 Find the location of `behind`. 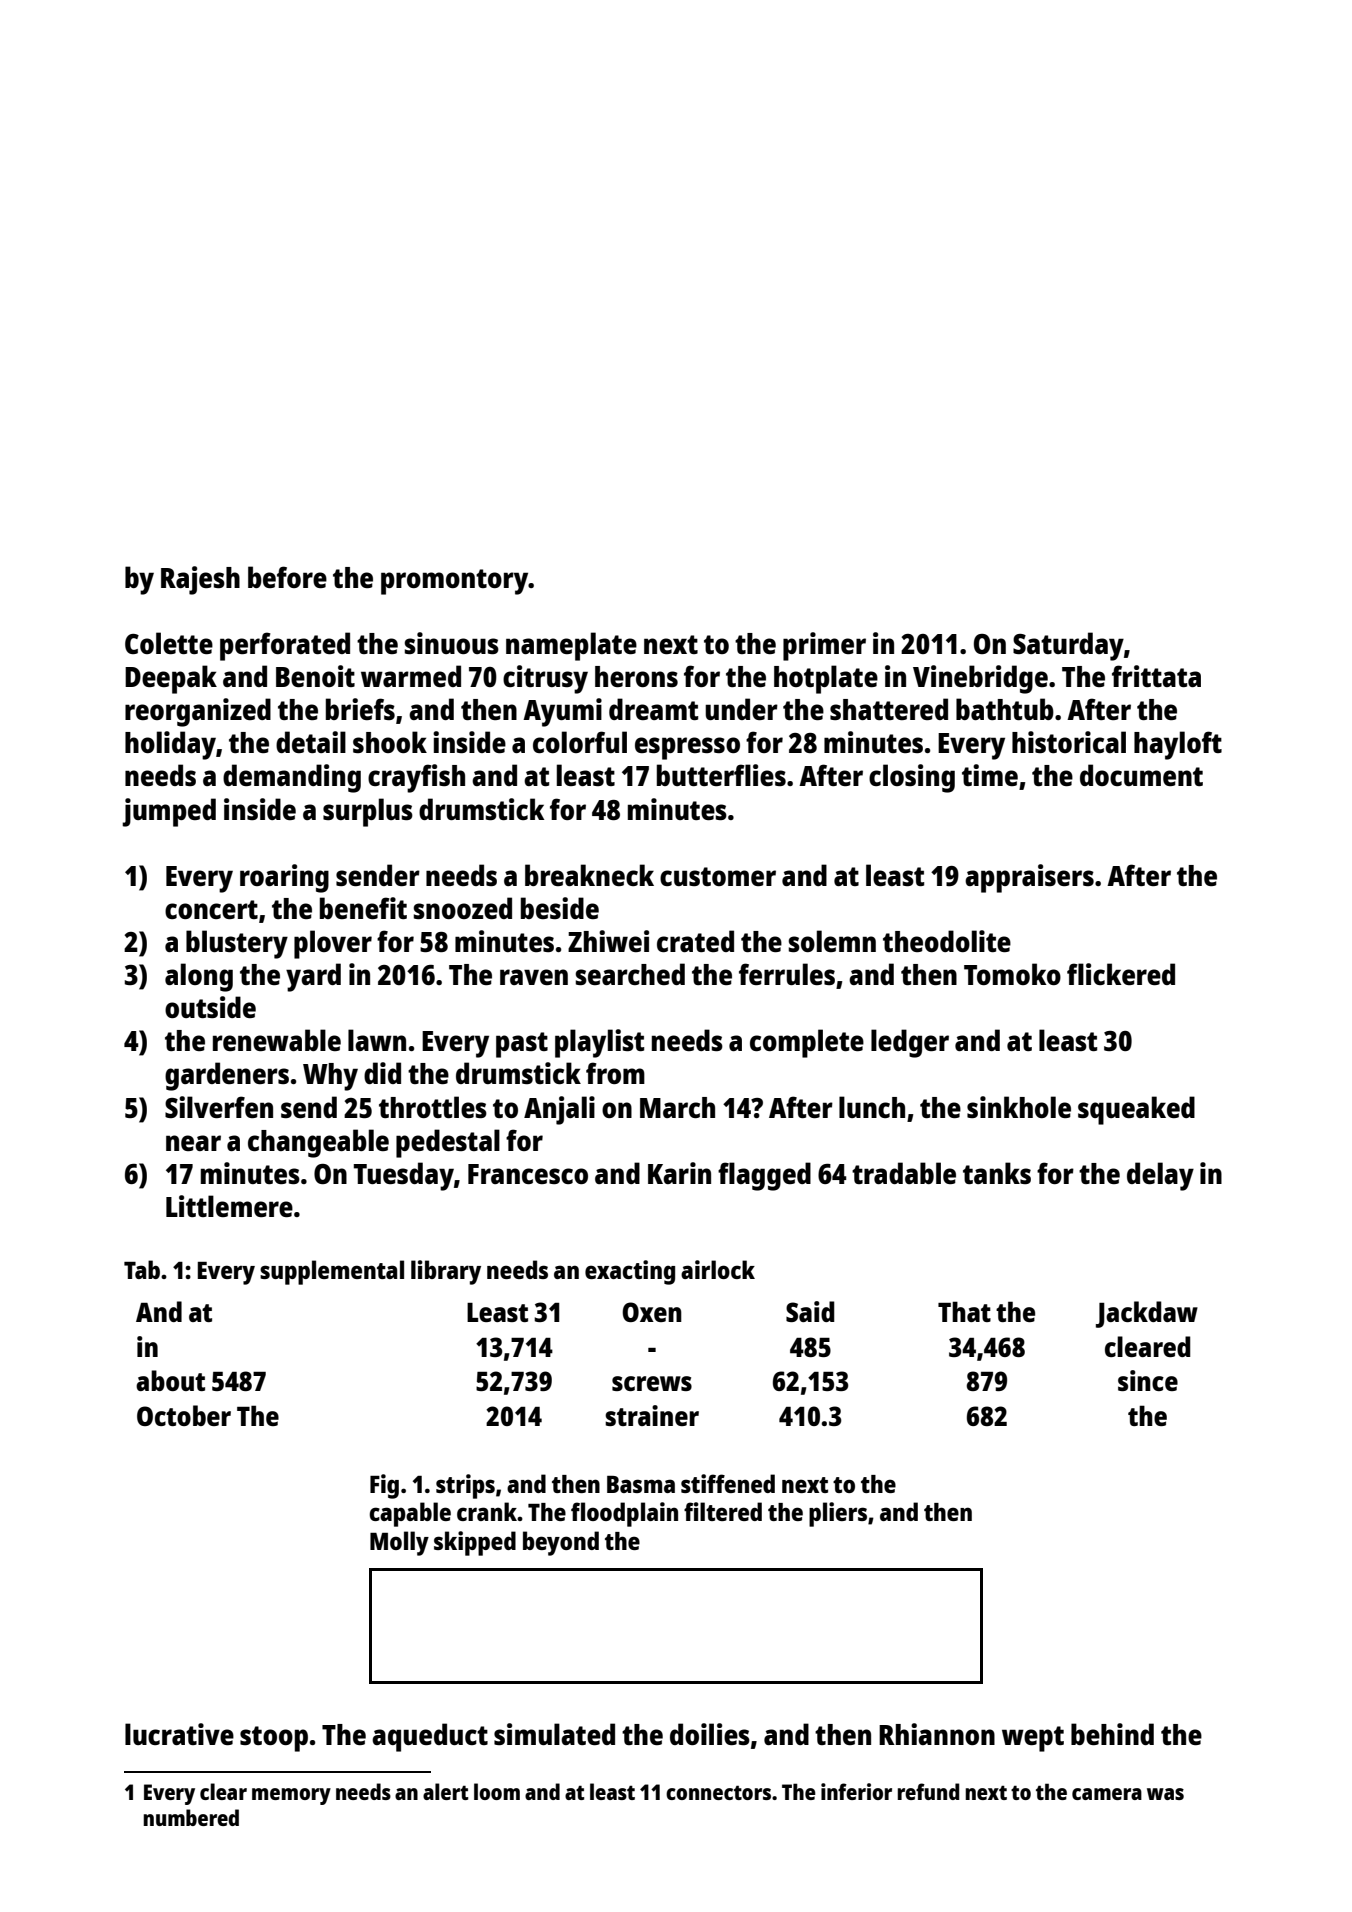

behind is located at coordinates (1112, 1734).
